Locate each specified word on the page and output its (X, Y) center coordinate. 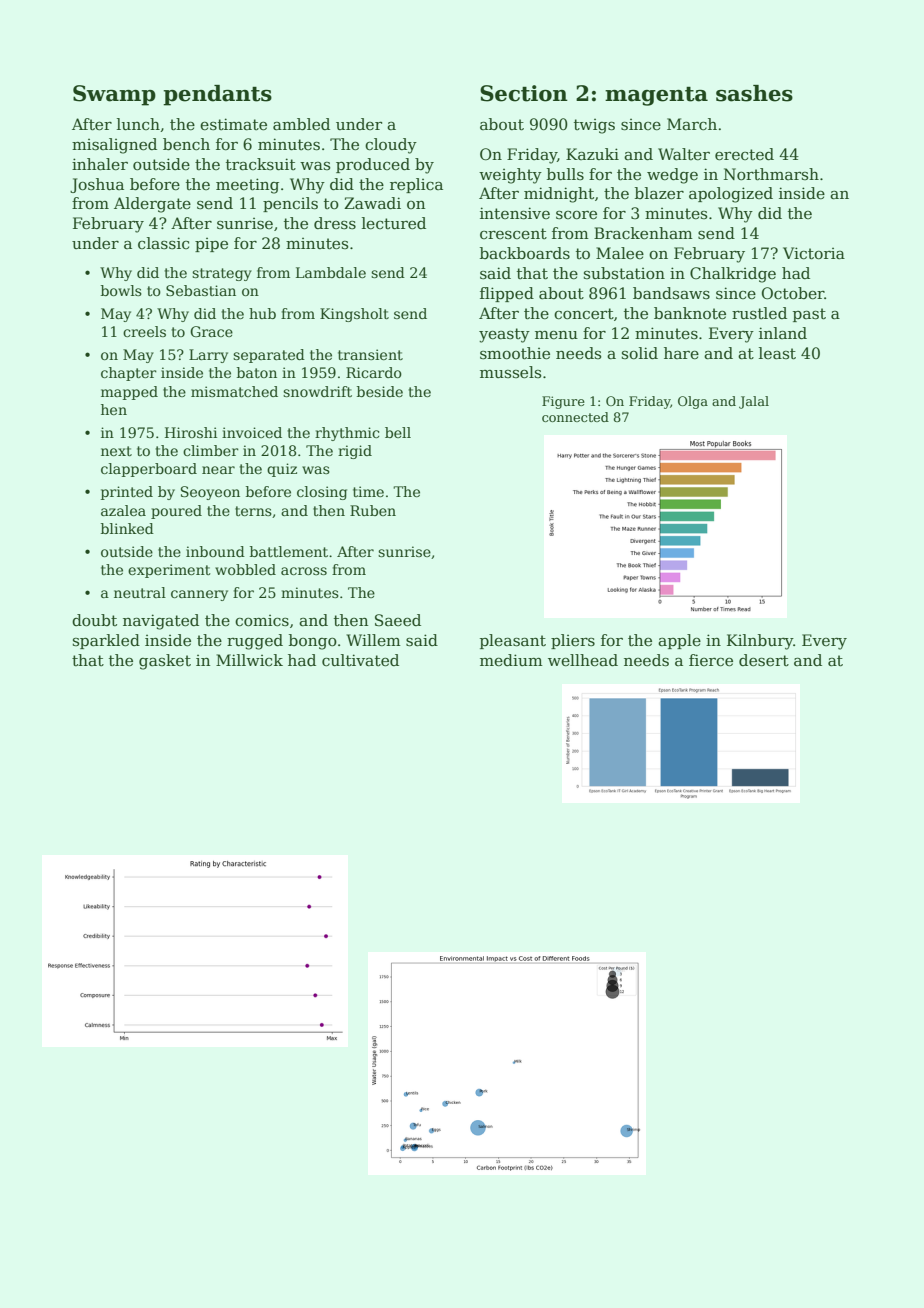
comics (262, 621)
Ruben (373, 510)
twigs (594, 126)
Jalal (754, 402)
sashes (754, 93)
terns (253, 511)
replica (416, 185)
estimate (233, 124)
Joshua (97, 185)
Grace (211, 331)
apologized (731, 195)
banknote (690, 313)
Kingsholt (354, 315)
